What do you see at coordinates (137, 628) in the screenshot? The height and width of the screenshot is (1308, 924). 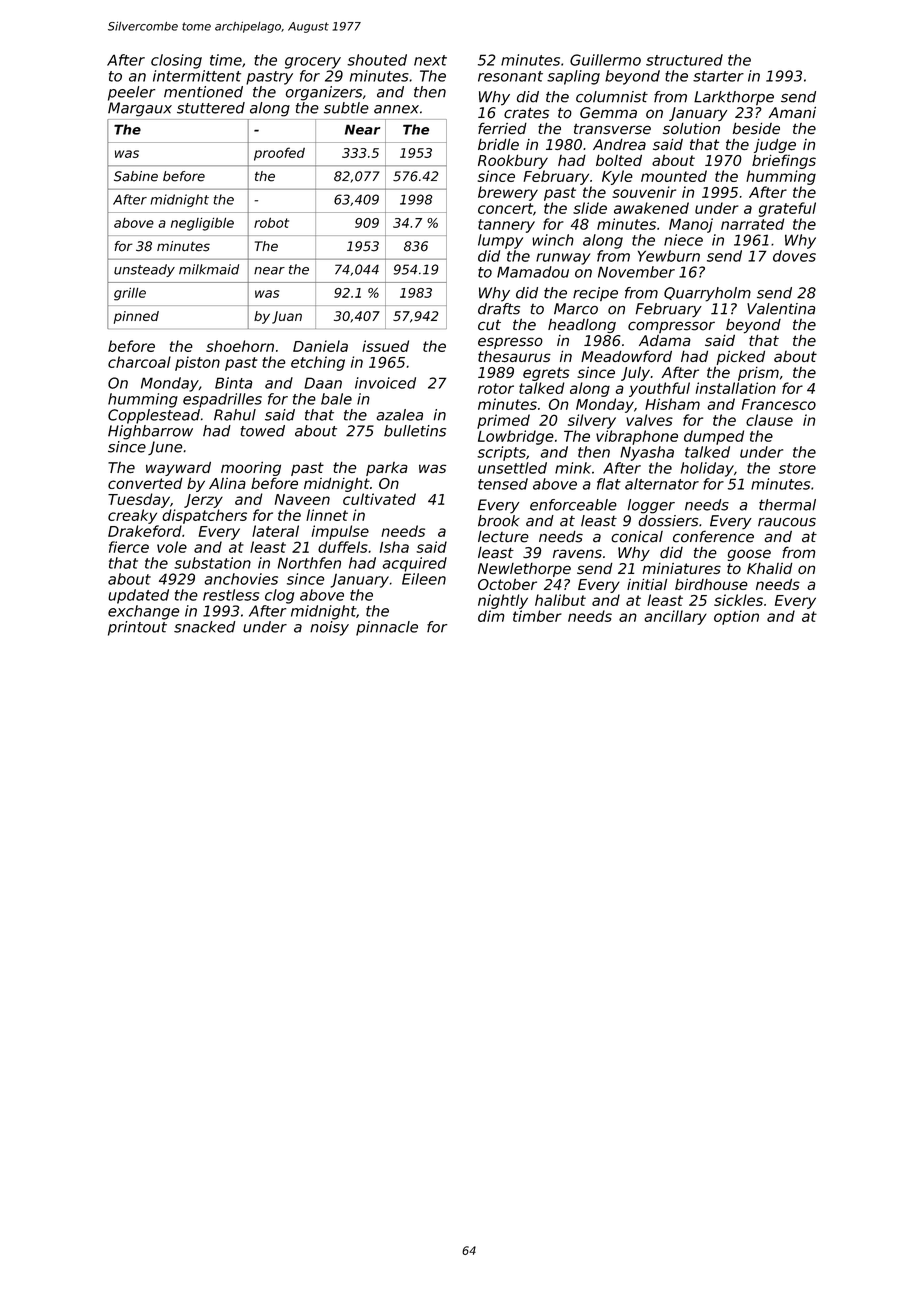 I see `printout` at bounding box center [137, 628].
